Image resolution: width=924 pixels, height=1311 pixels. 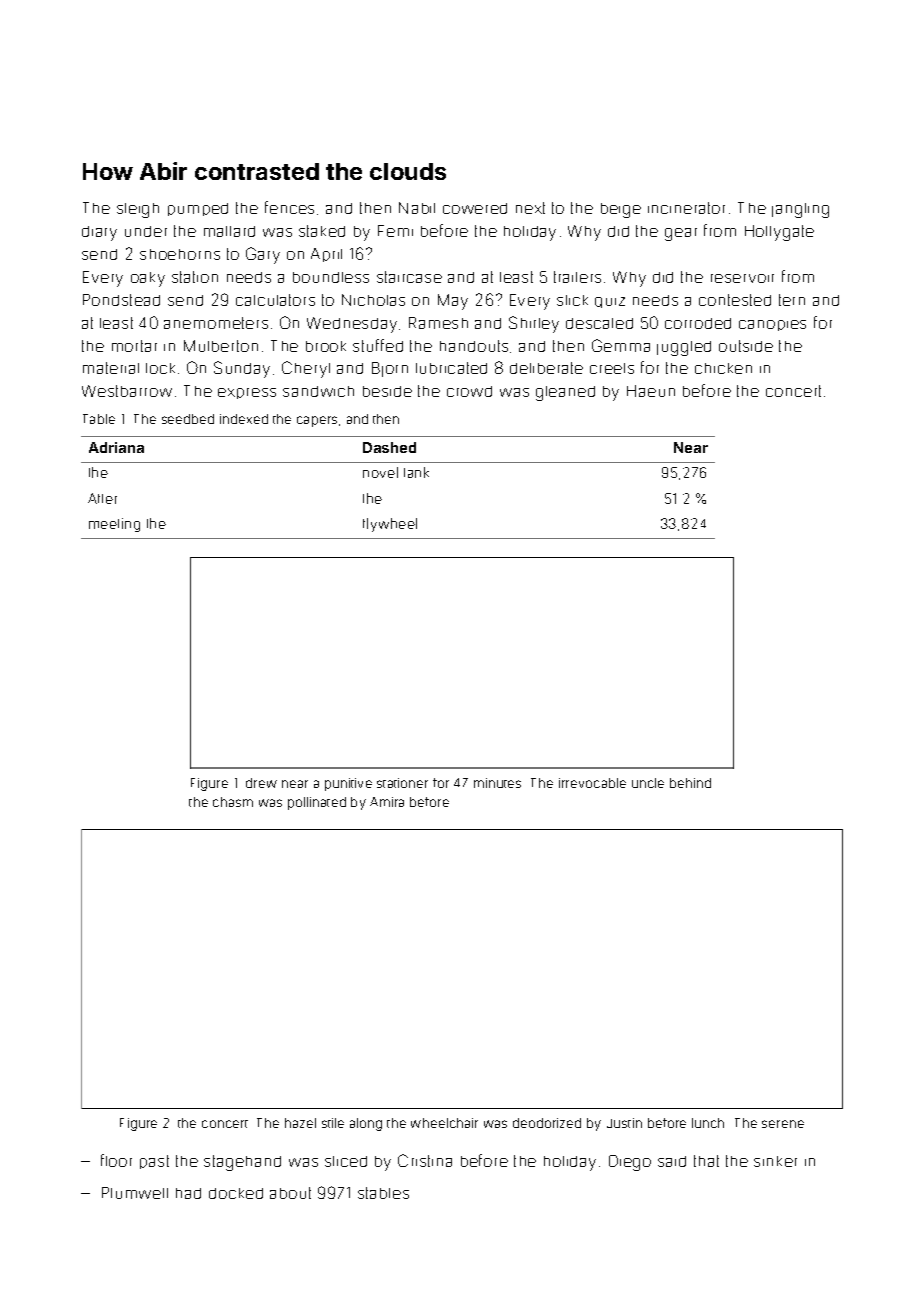 What do you see at coordinates (300, 1123) in the screenshot?
I see `hazel` at bounding box center [300, 1123].
